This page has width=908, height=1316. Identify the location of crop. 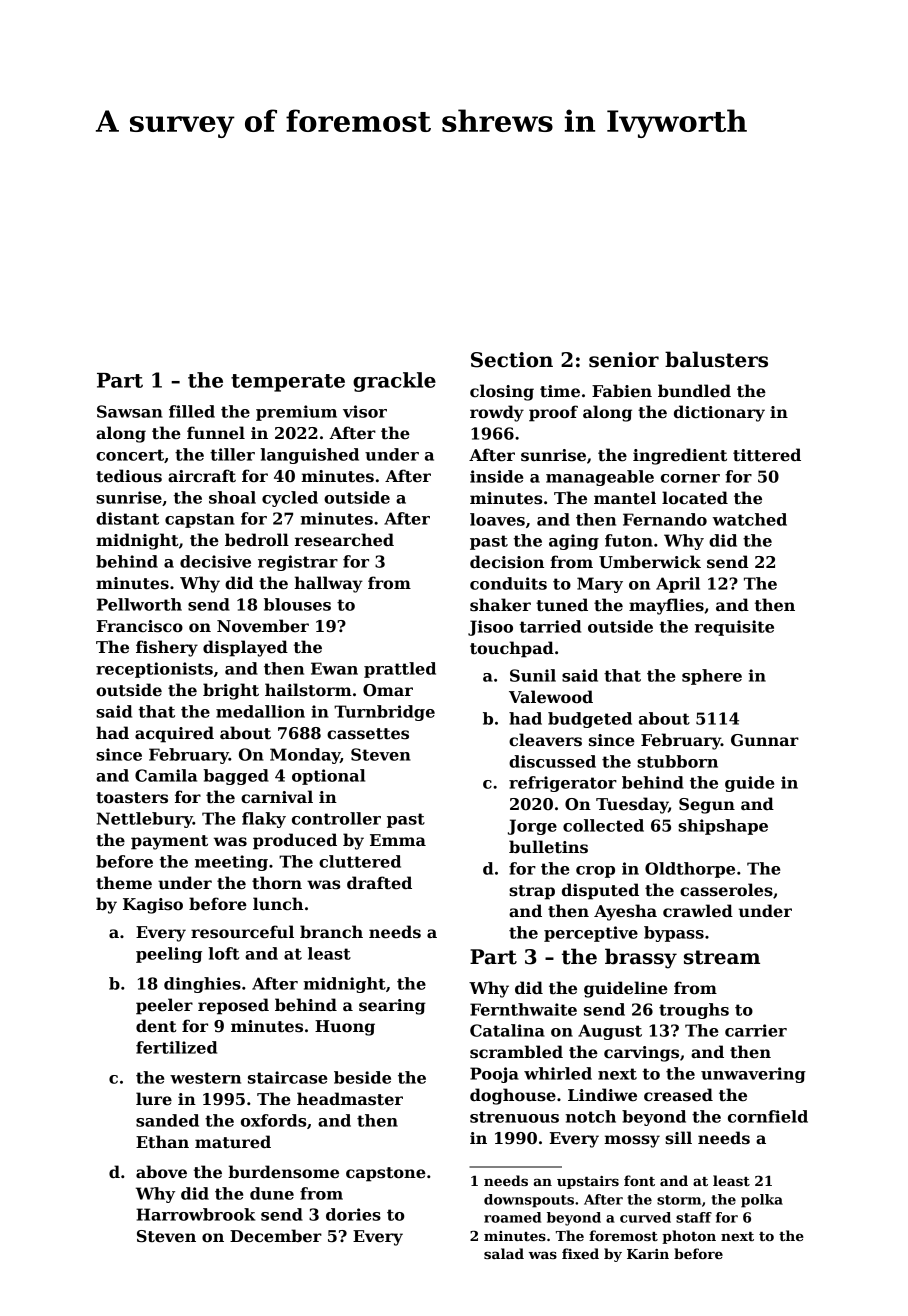
(595, 872).
